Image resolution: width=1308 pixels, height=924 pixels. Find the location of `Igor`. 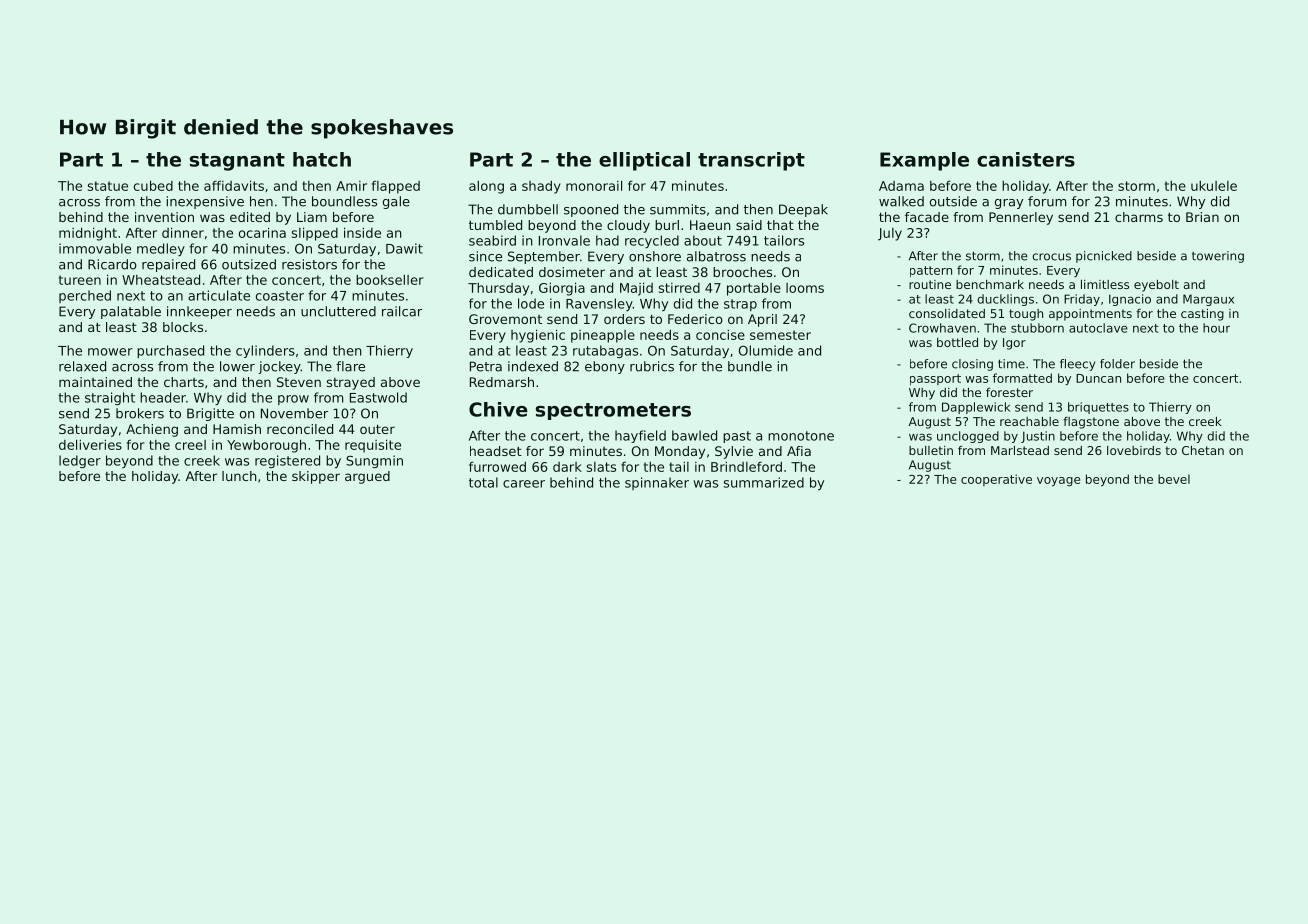

Igor is located at coordinates (1014, 344).
